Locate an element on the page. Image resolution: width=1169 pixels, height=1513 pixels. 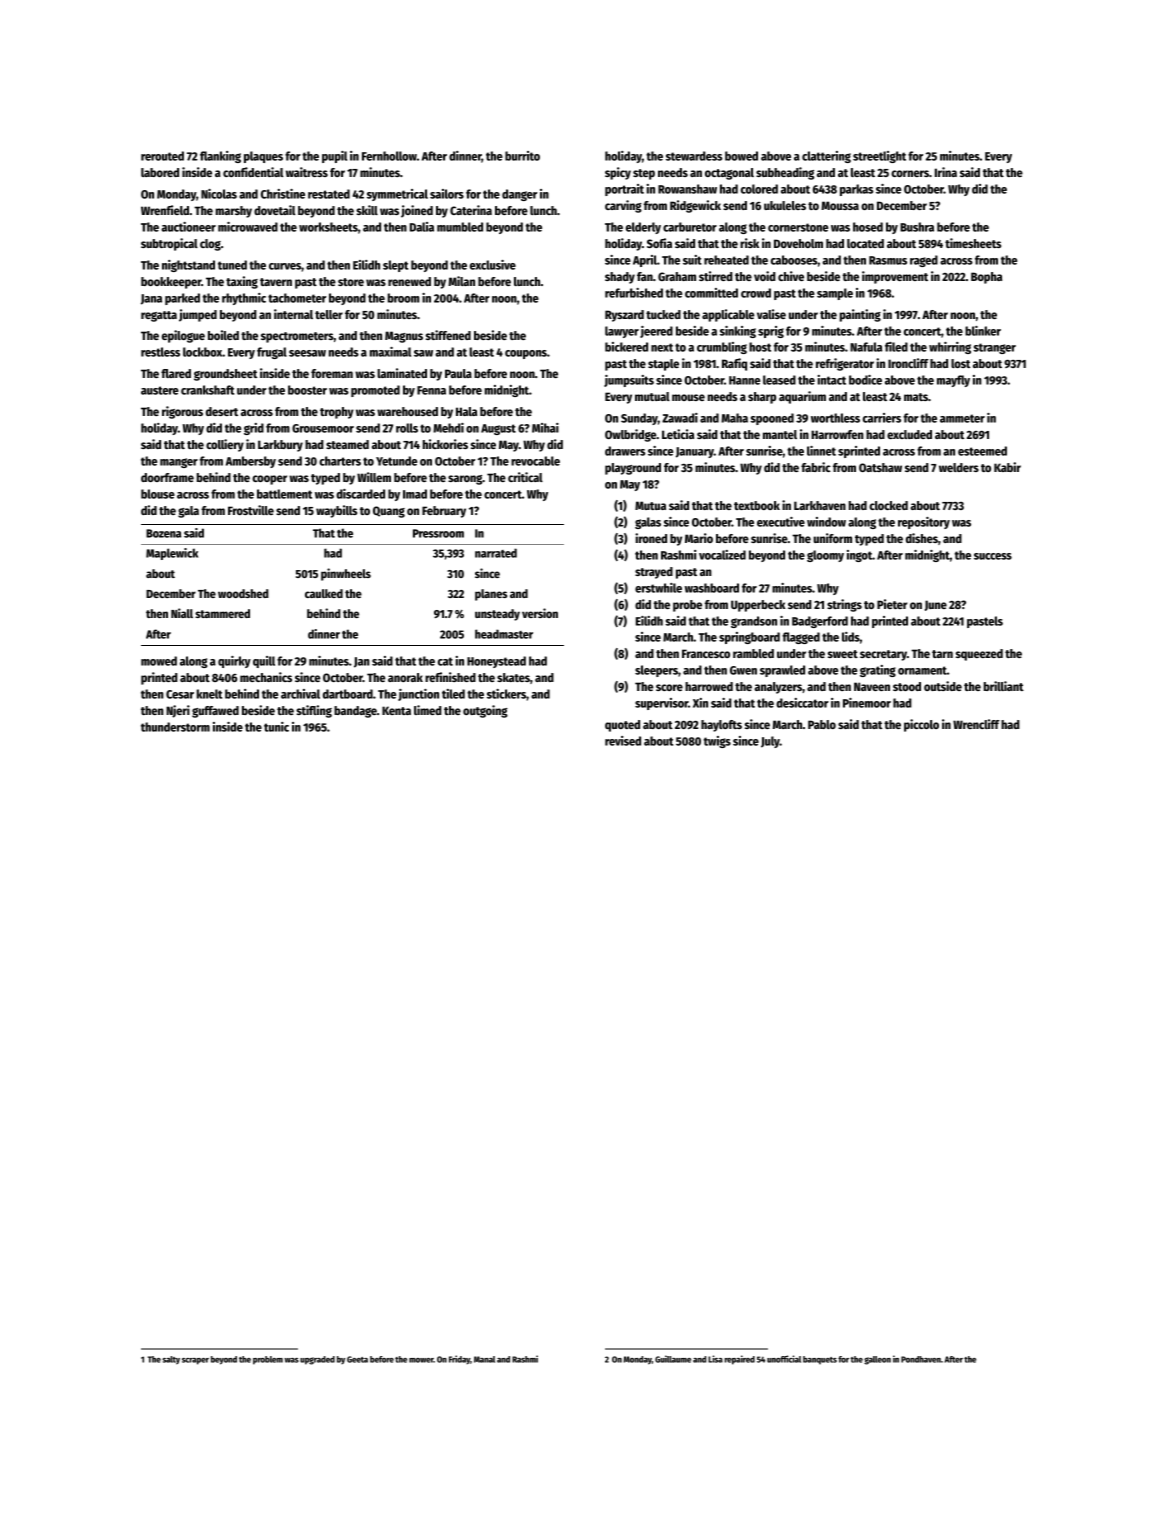
salty is located at coordinates (171, 1360).
